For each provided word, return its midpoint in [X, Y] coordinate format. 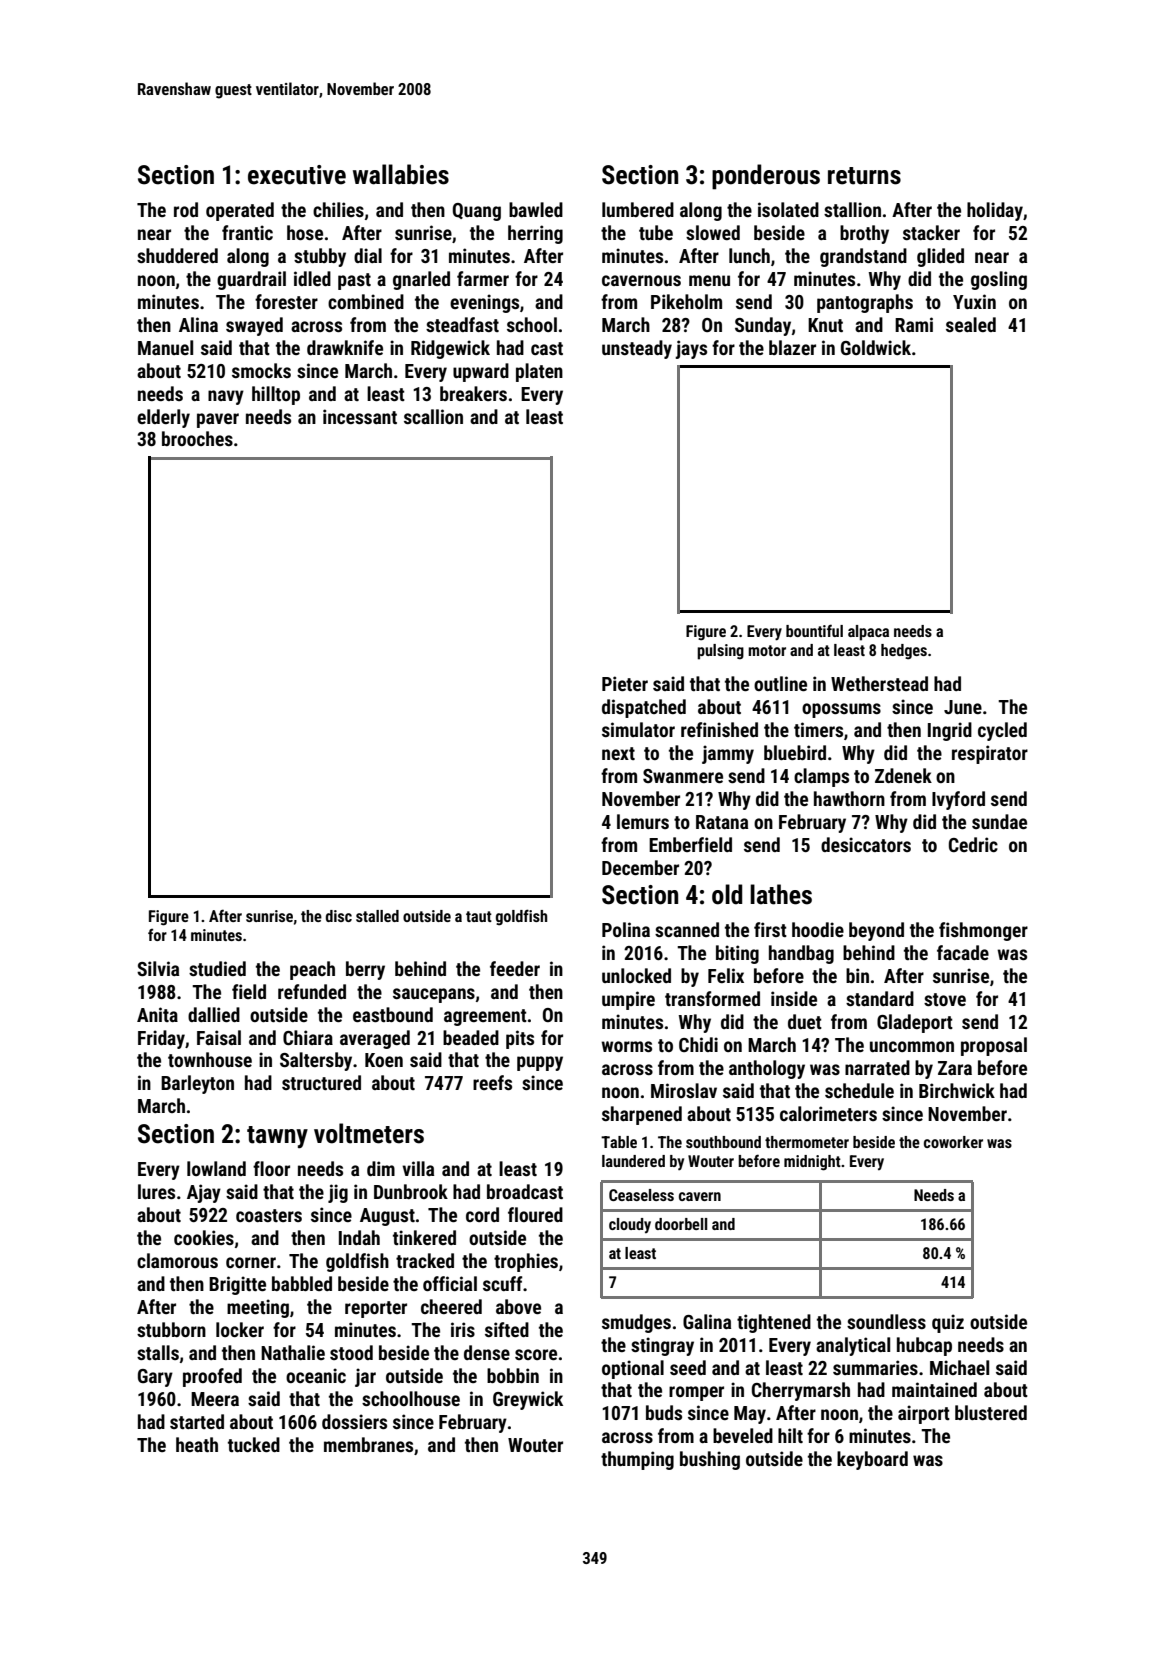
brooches [197, 438]
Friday [161, 1039]
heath [197, 1444]
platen [539, 372]
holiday [995, 211]
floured [535, 1214]
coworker [953, 1142]
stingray [662, 1346]
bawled [536, 209]
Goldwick [876, 347]
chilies [338, 209]
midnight [812, 1163]
